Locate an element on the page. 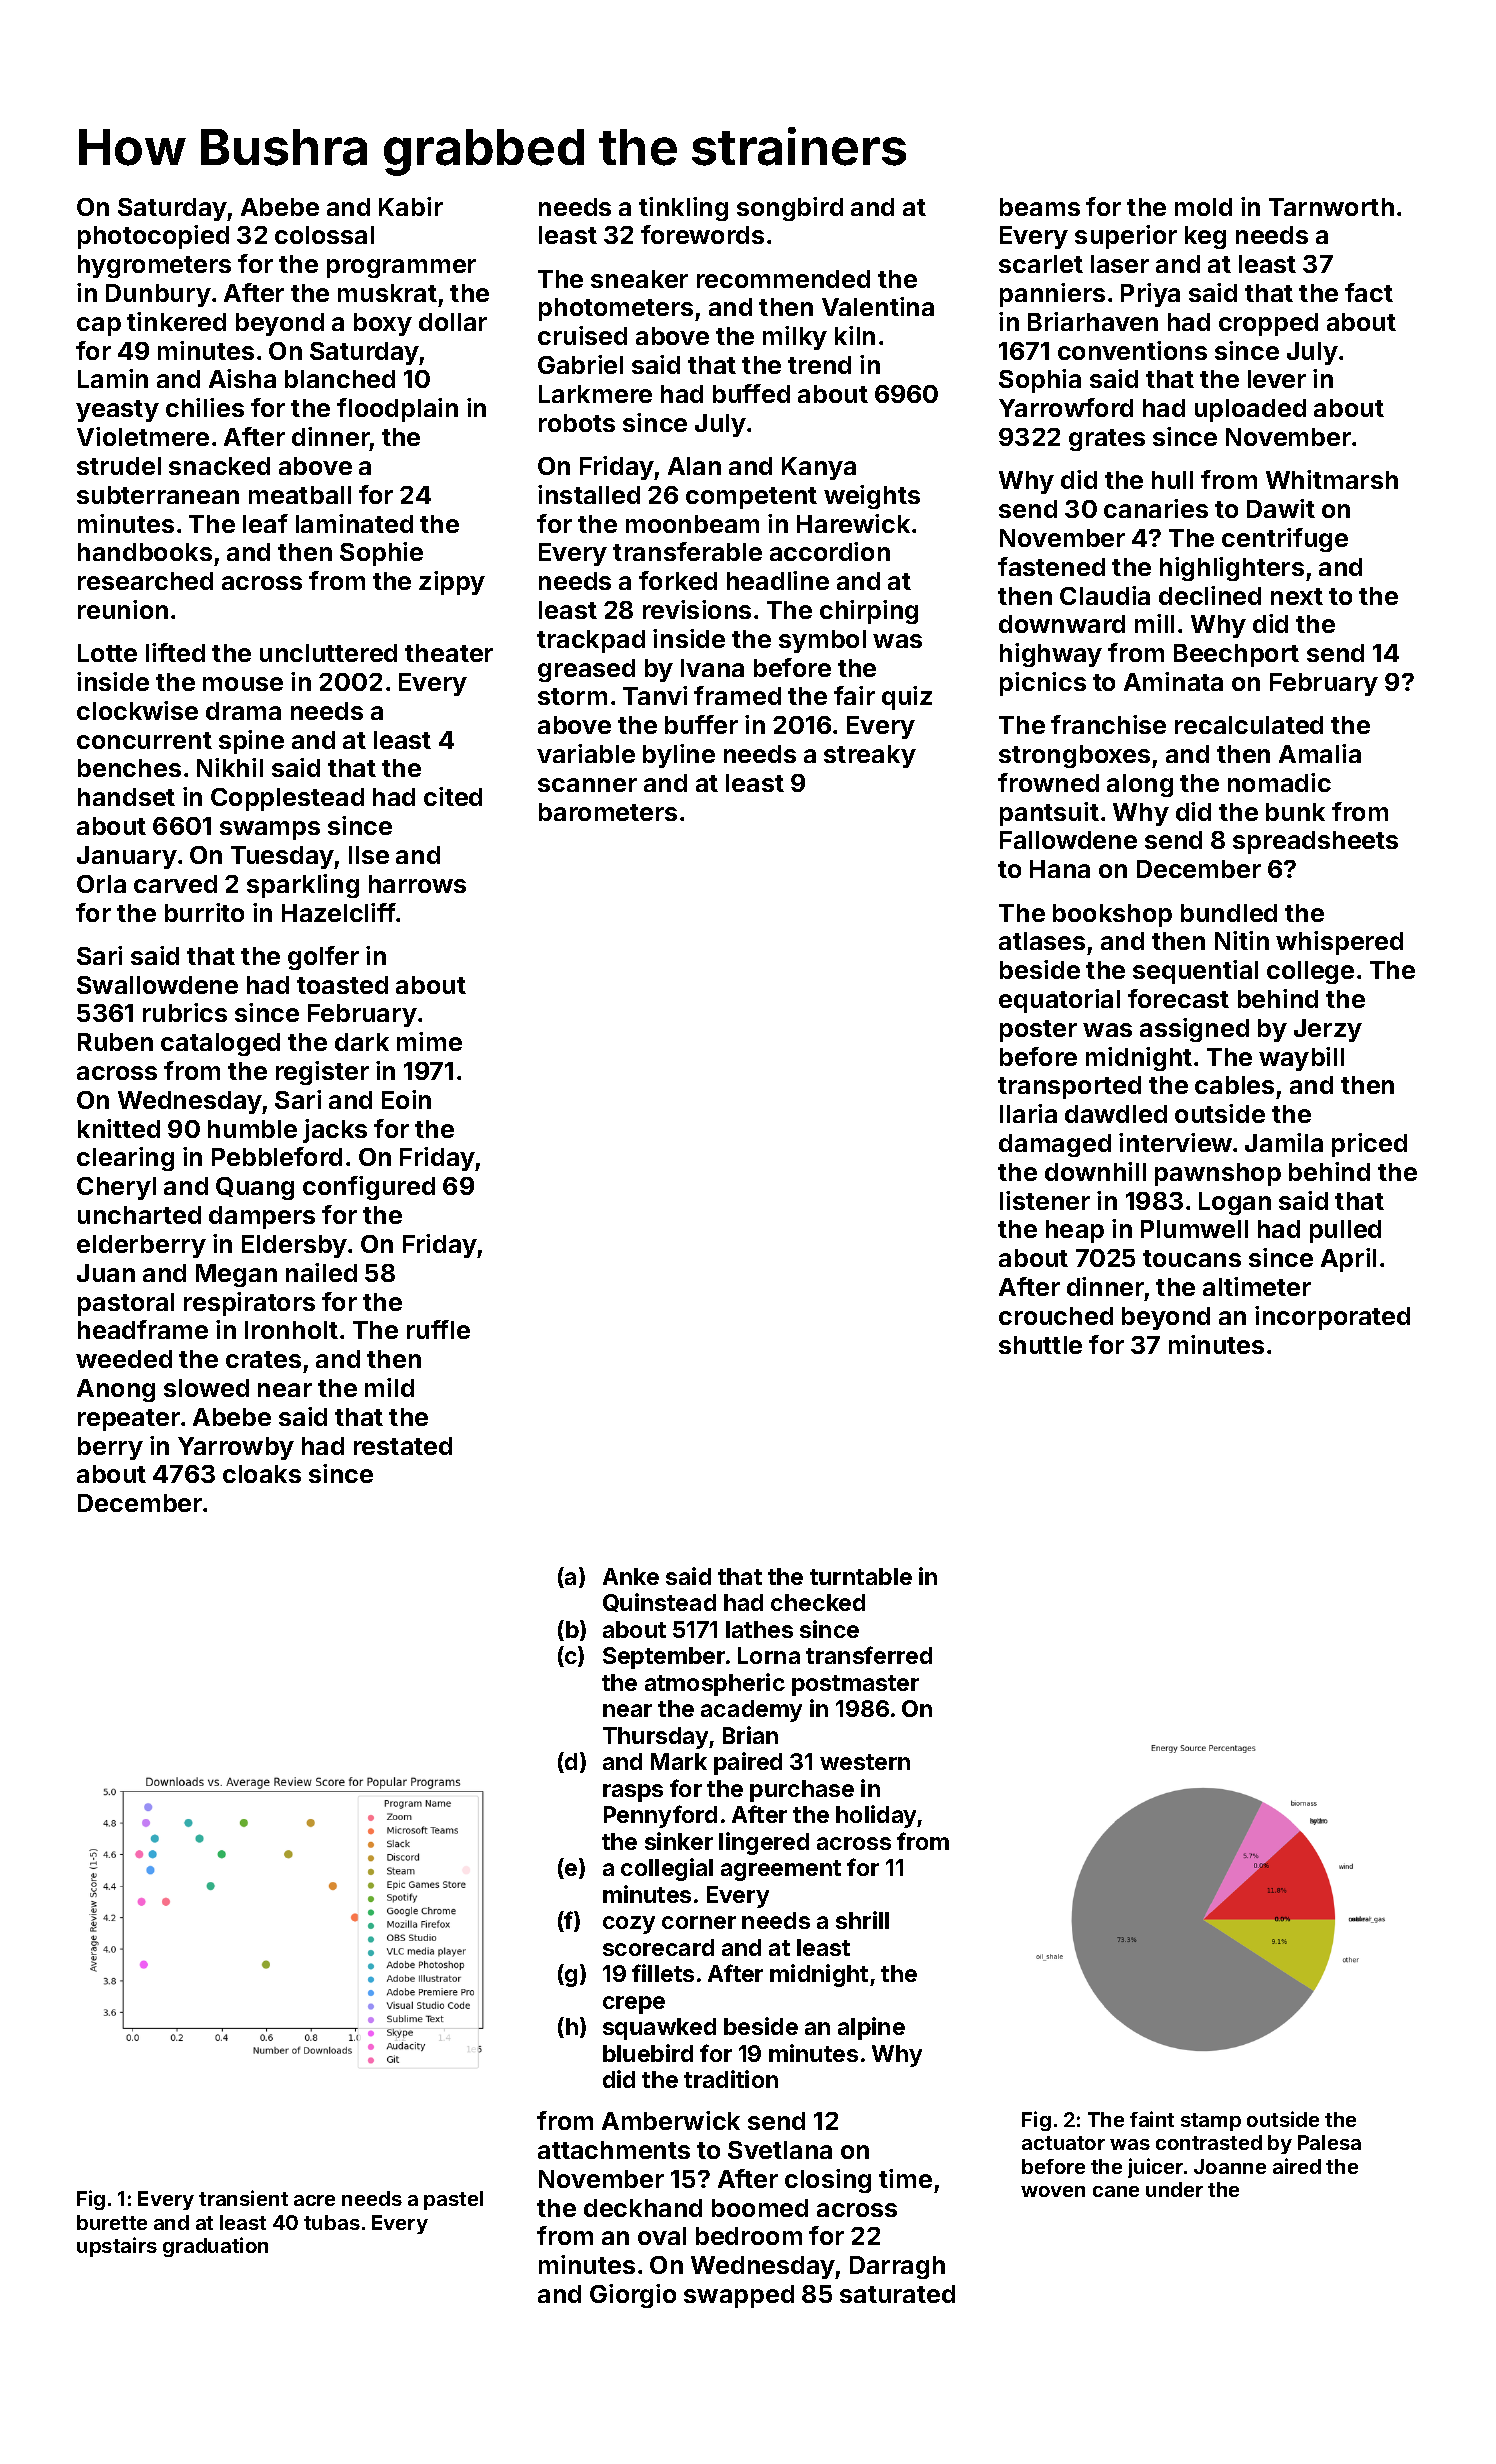  uploaded is located at coordinates (1250, 410).
